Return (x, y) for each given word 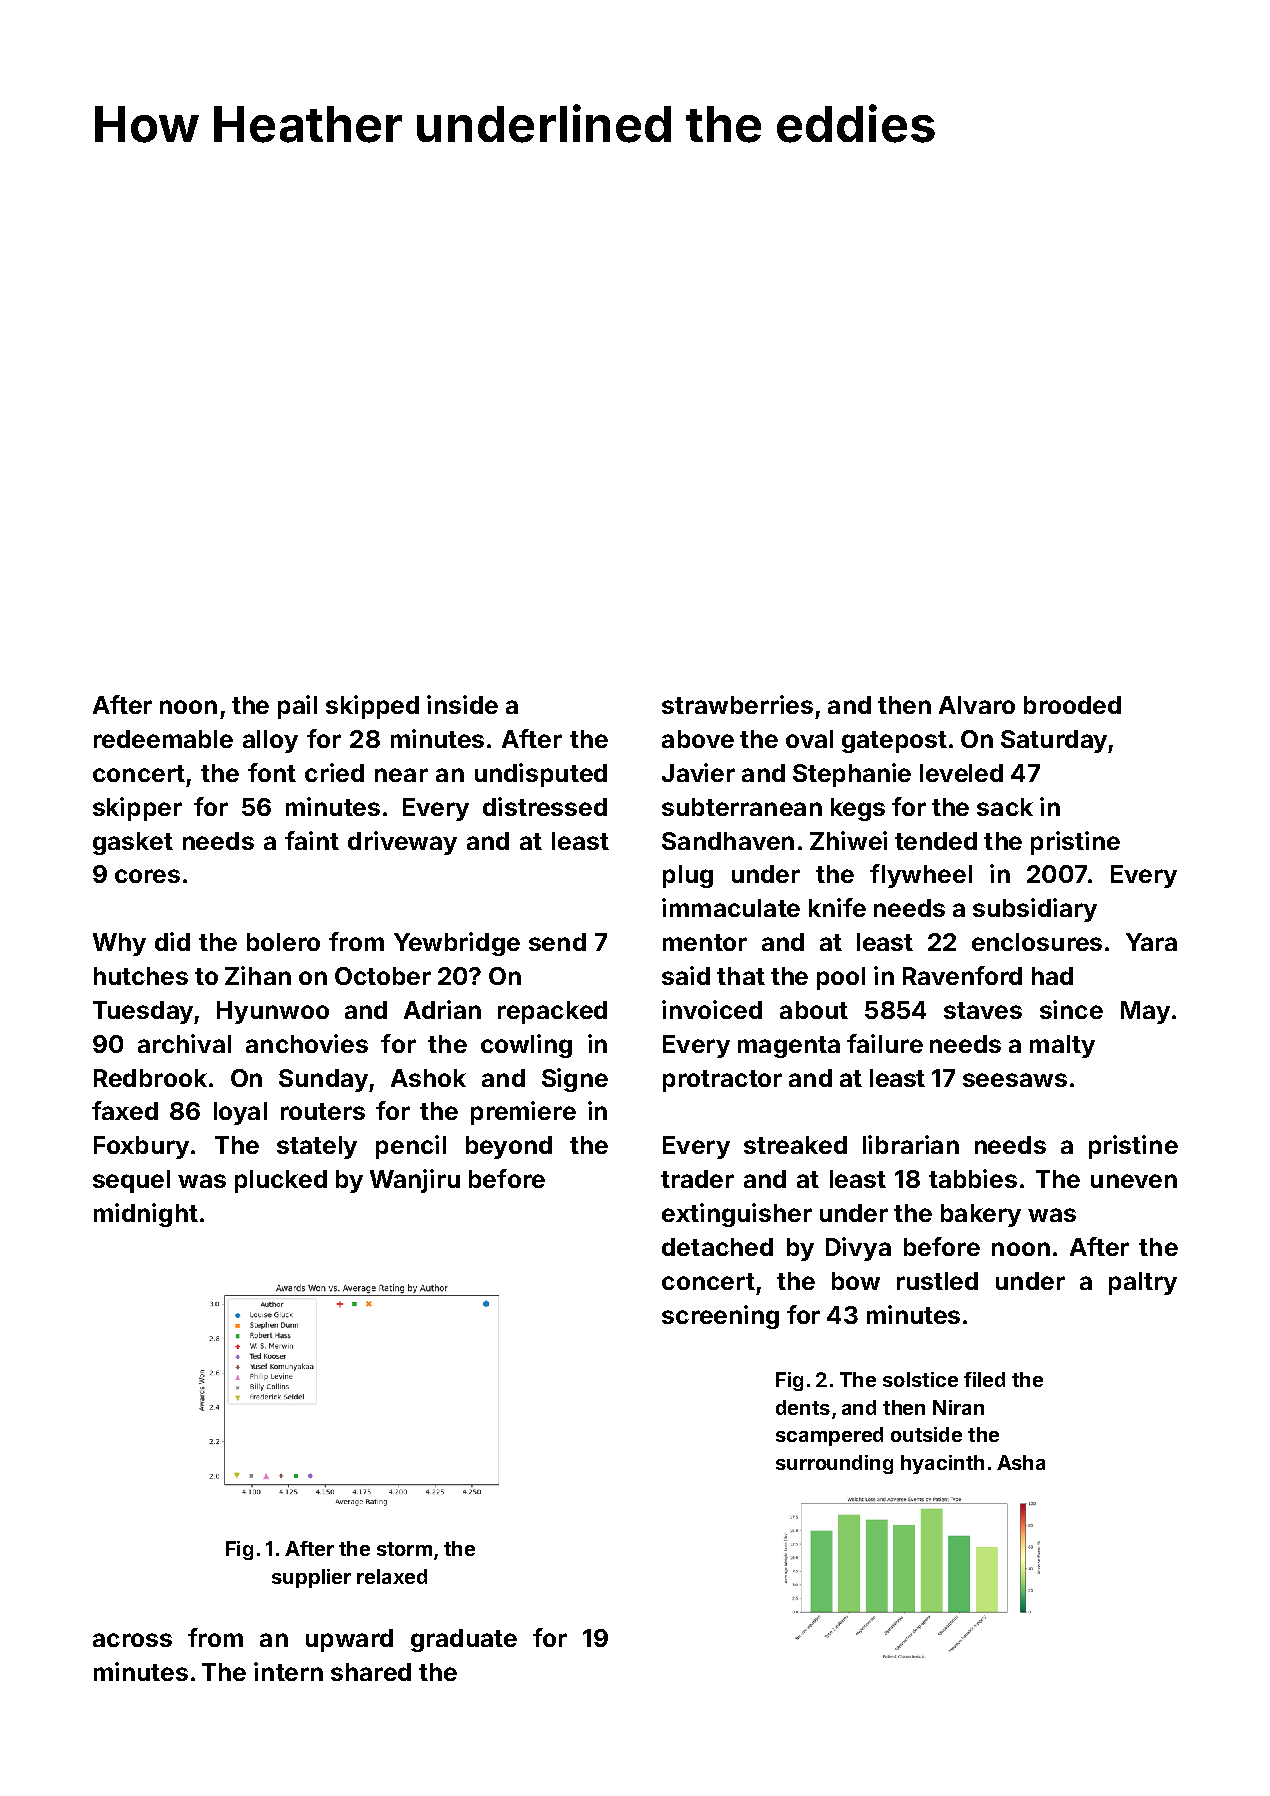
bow (856, 1281)
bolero (283, 942)
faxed (125, 1110)
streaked (795, 1145)
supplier (311, 1578)
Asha (1021, 1462)
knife (837, 907)
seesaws (1015, 1080)
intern (288, 1671)
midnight (146, 1215)
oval (809, 739)
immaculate (731, 907)
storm (404, 1549)
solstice (920, 1379)
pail (297, 707)
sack (1005, 807)
